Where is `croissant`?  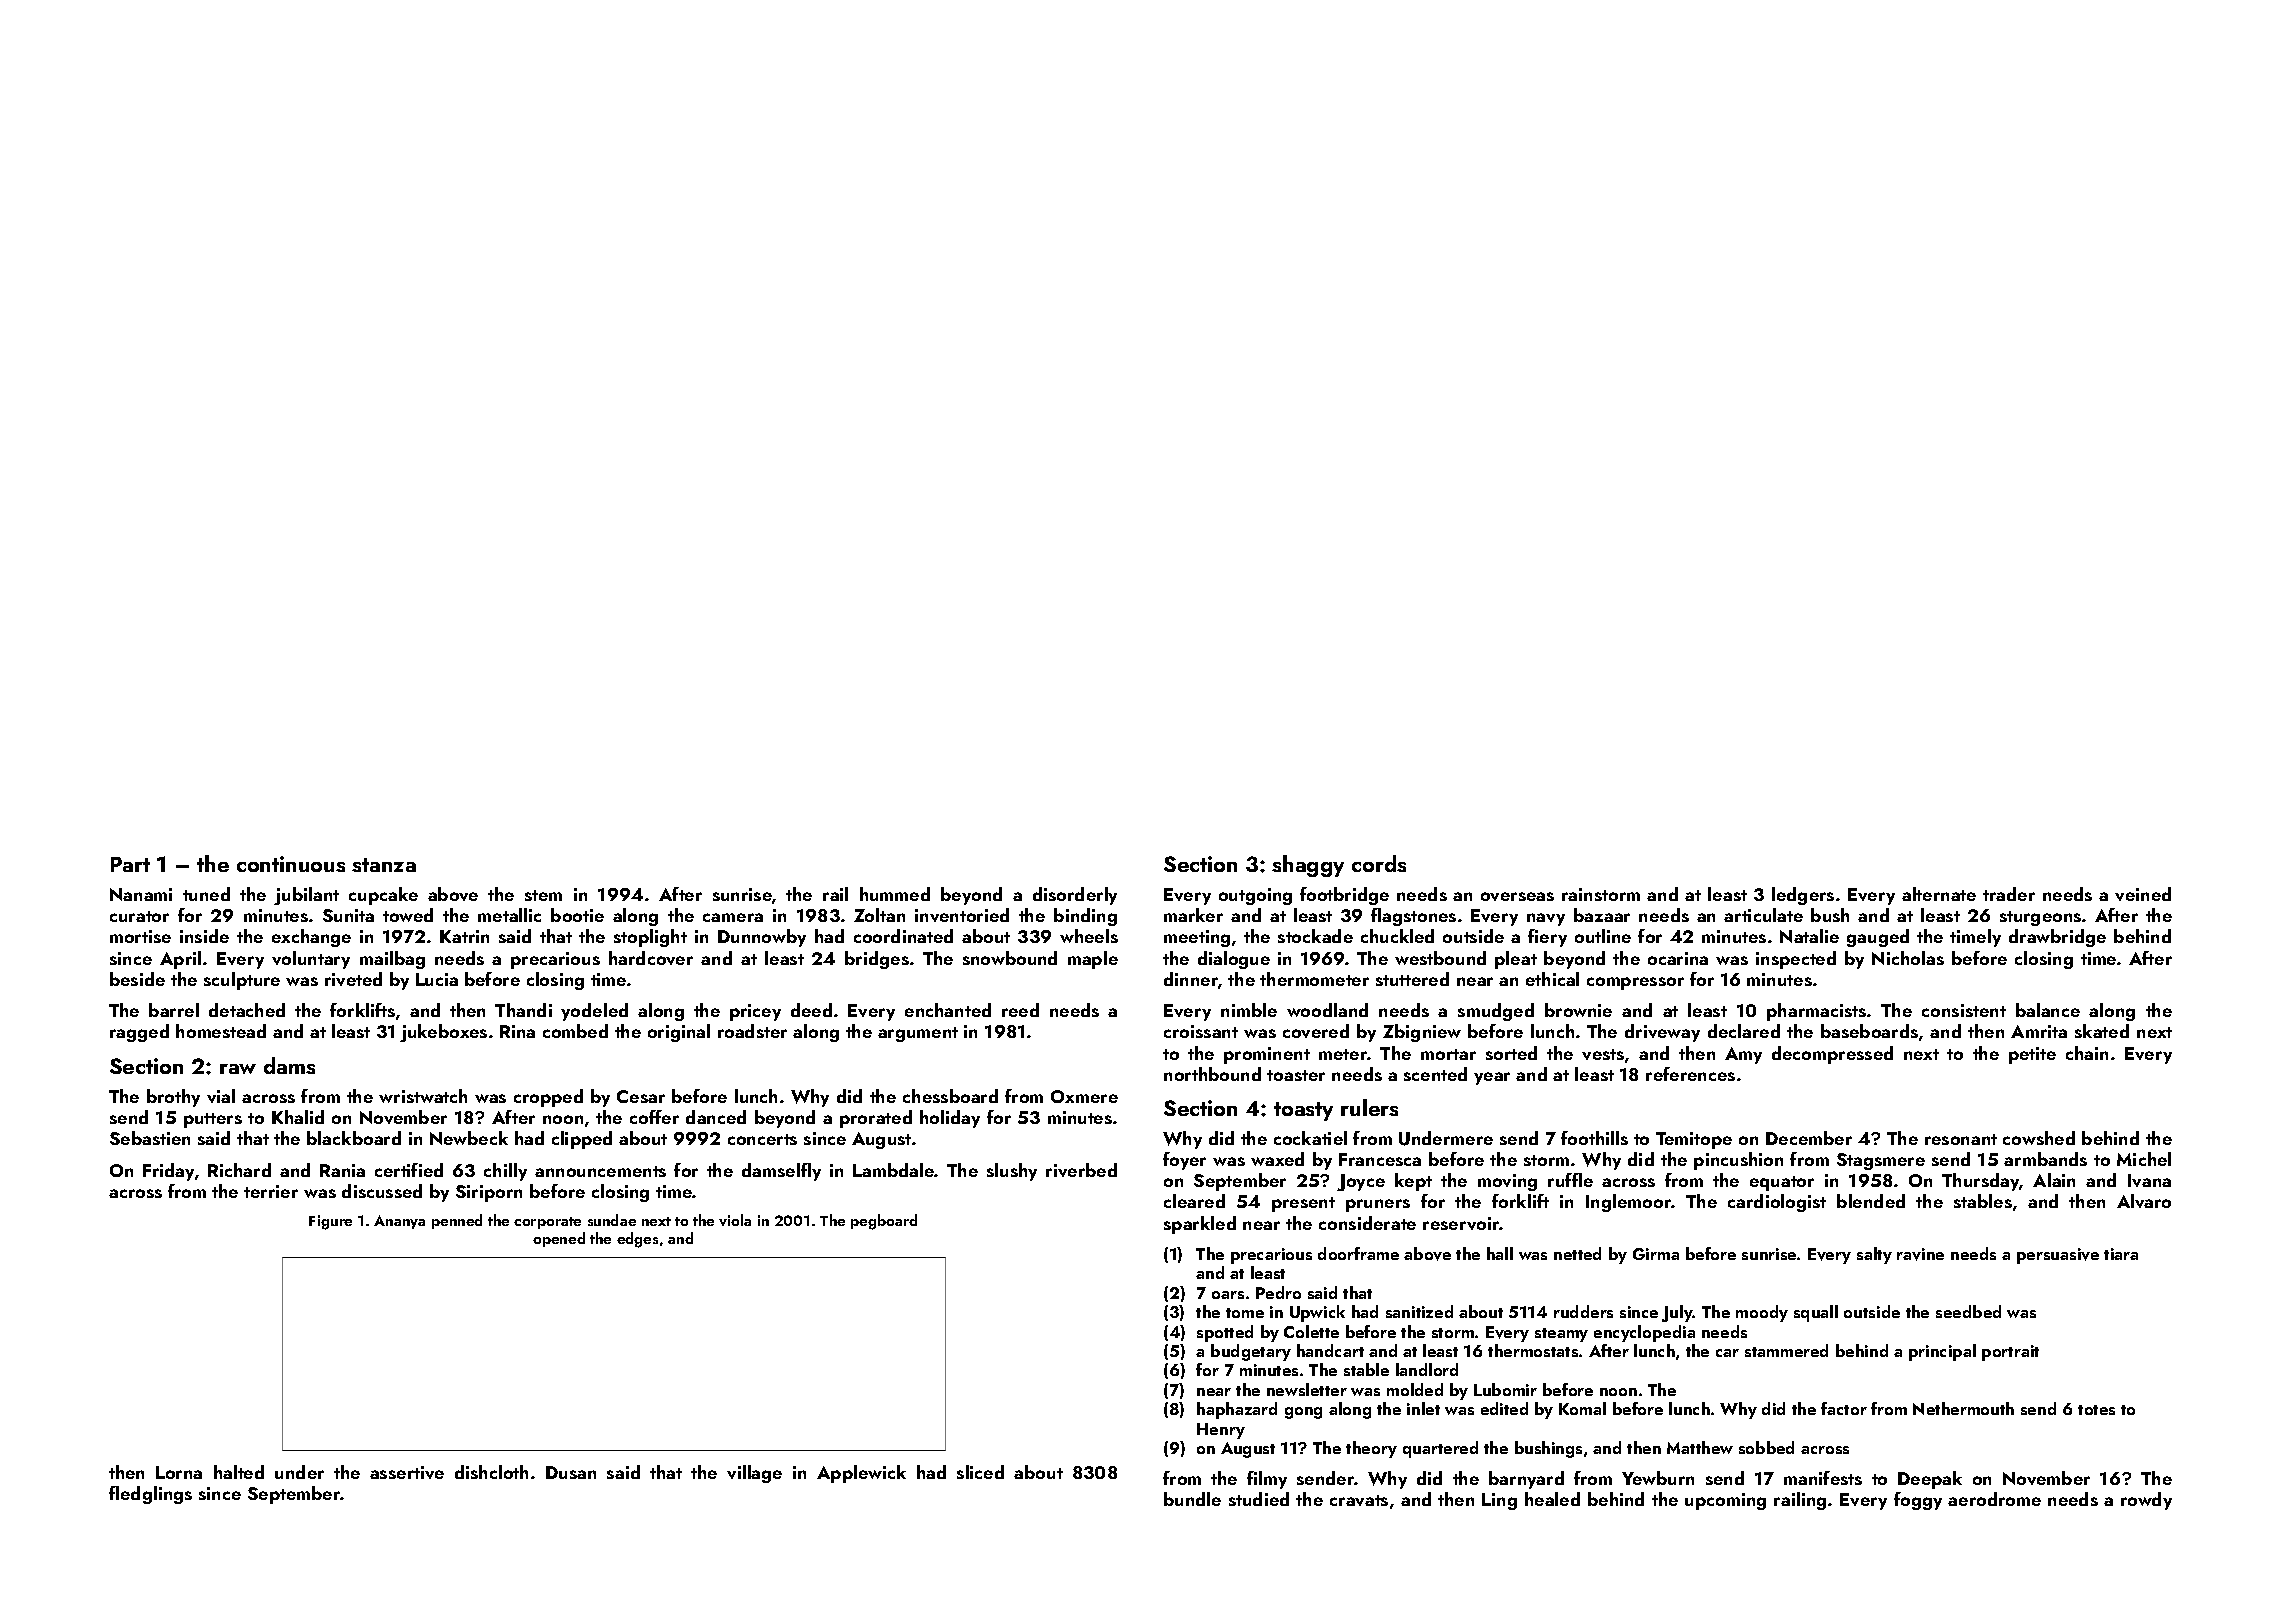 croissant is located at coordinates (1201, 1031).
